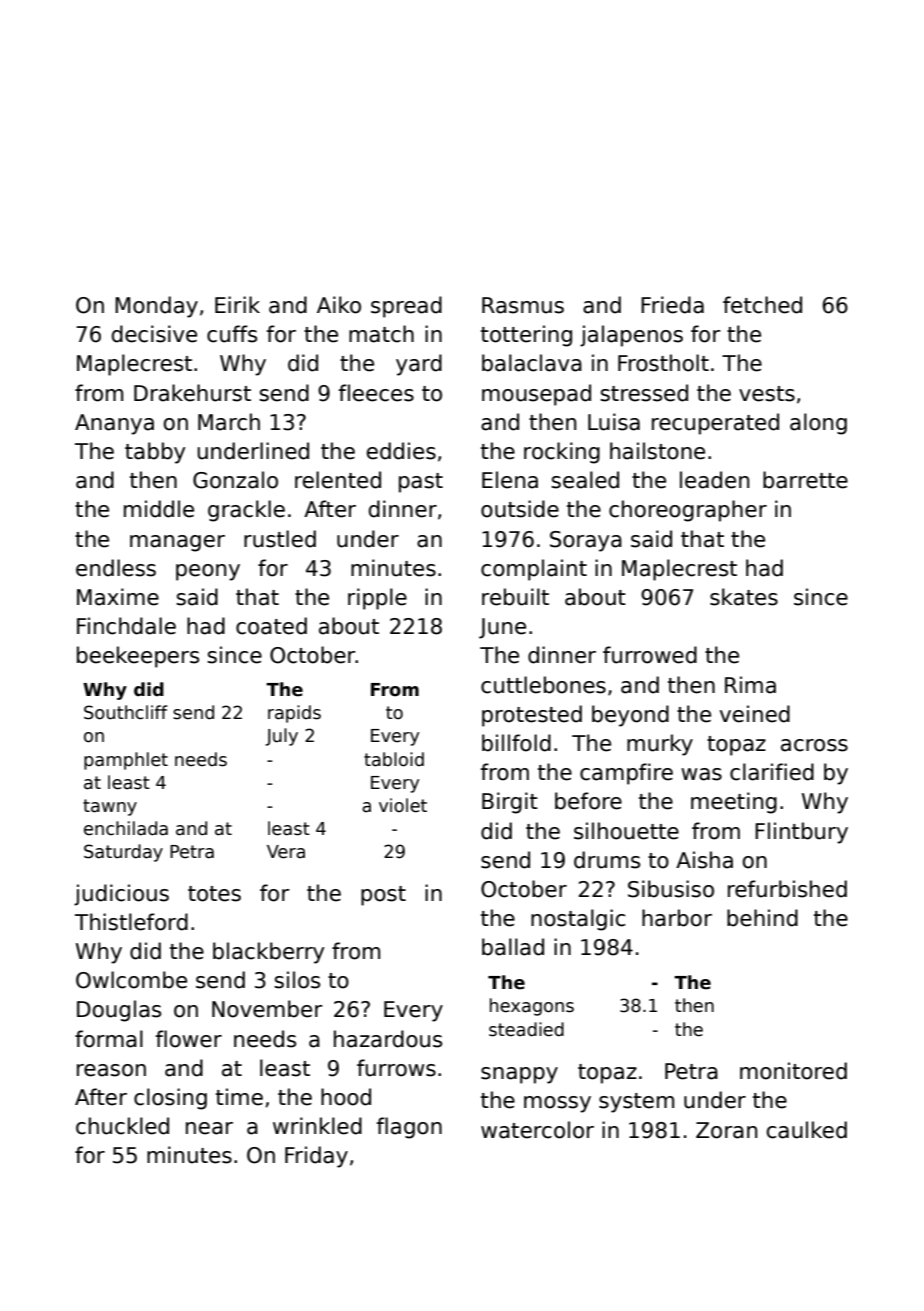 Image resolution: width=924 pixels, height=1311 pixels. Describe the element at coordinates (534, 570) in the image. I see `complaint` at that location.
